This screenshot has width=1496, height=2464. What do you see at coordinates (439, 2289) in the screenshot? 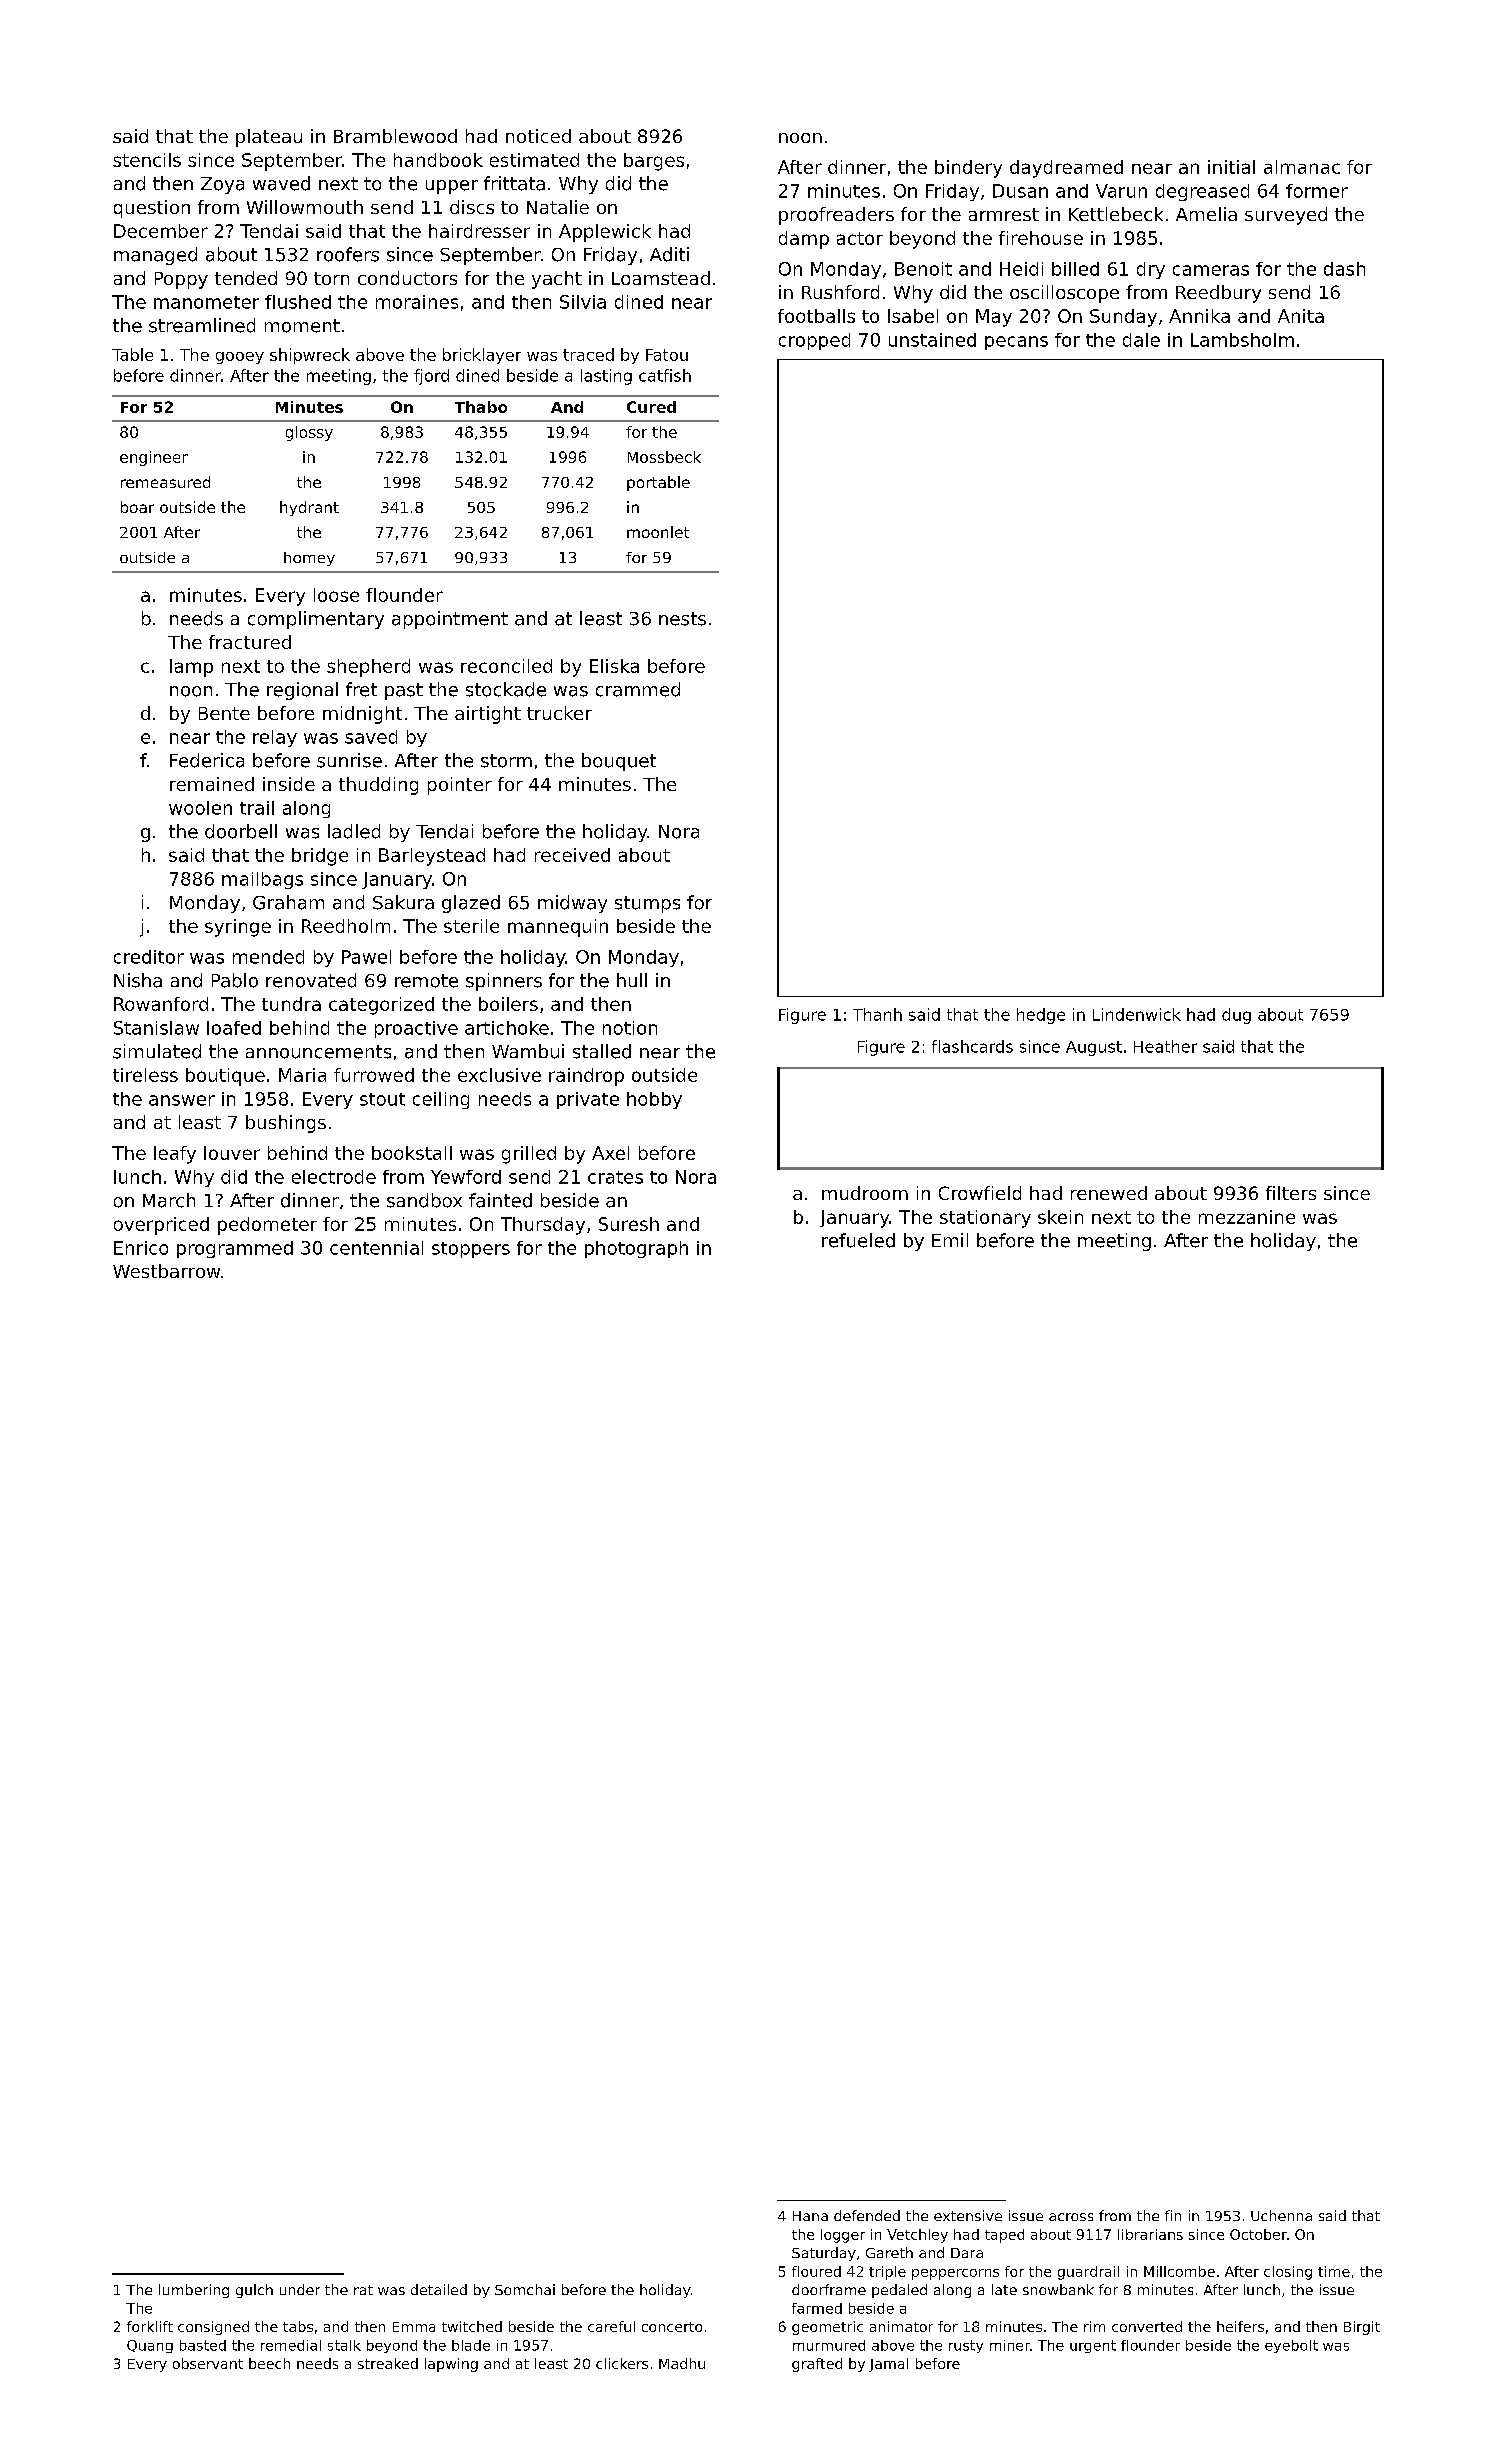
I see `detailed` at bounding box center [439, 2289].
